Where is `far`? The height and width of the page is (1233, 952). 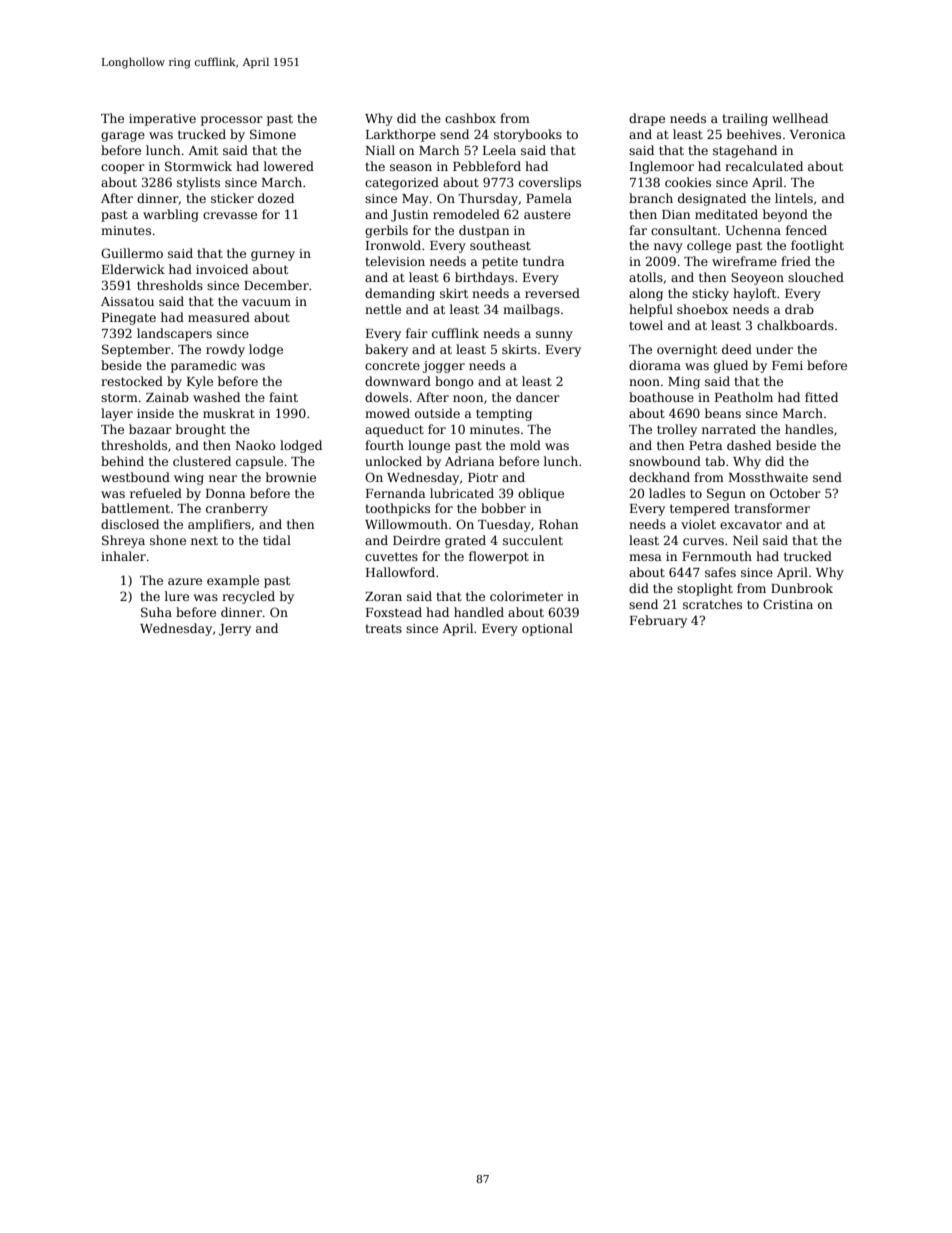
far is located at coordinates (638, 230).
